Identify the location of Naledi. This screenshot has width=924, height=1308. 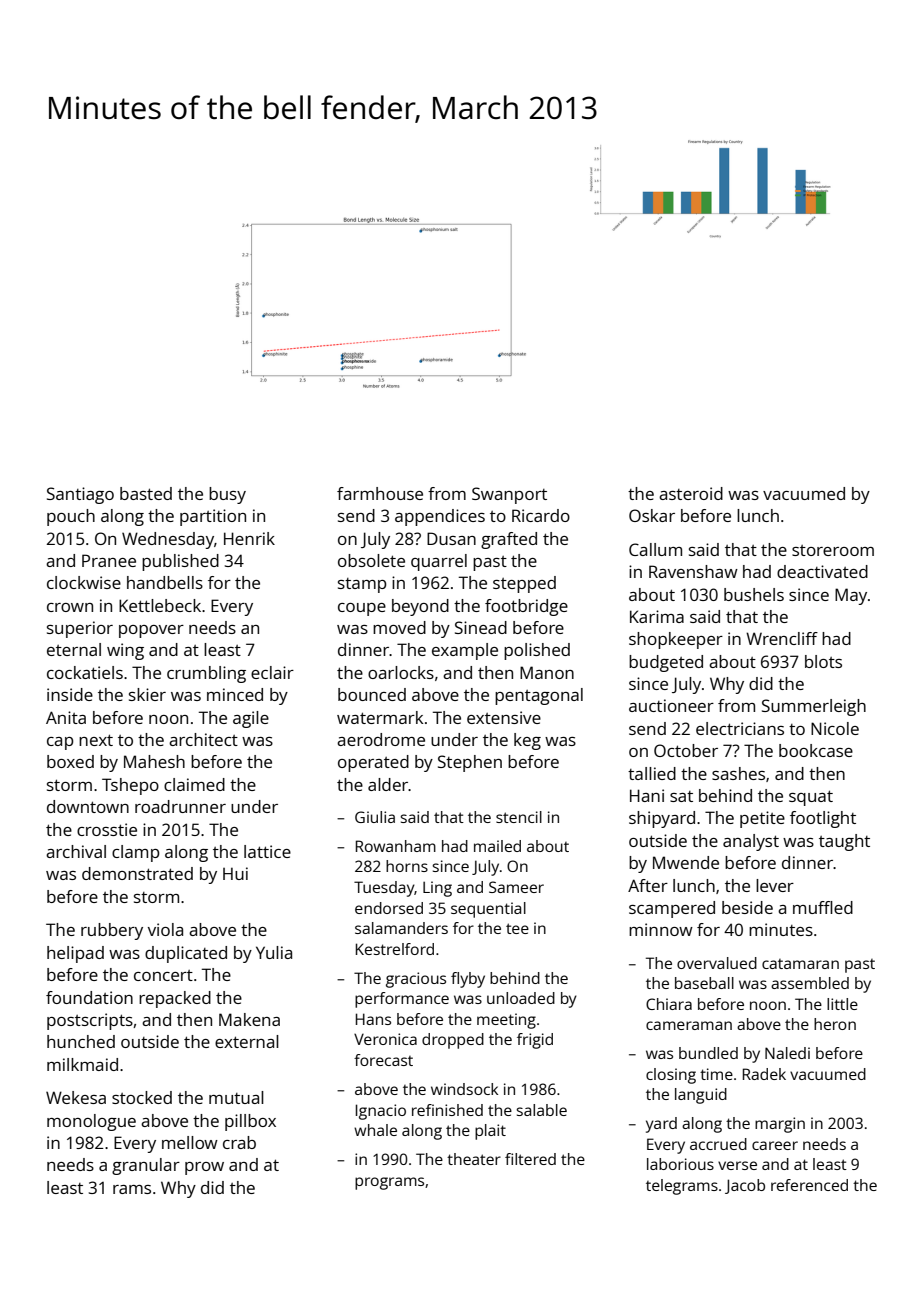
(787, 1053).
